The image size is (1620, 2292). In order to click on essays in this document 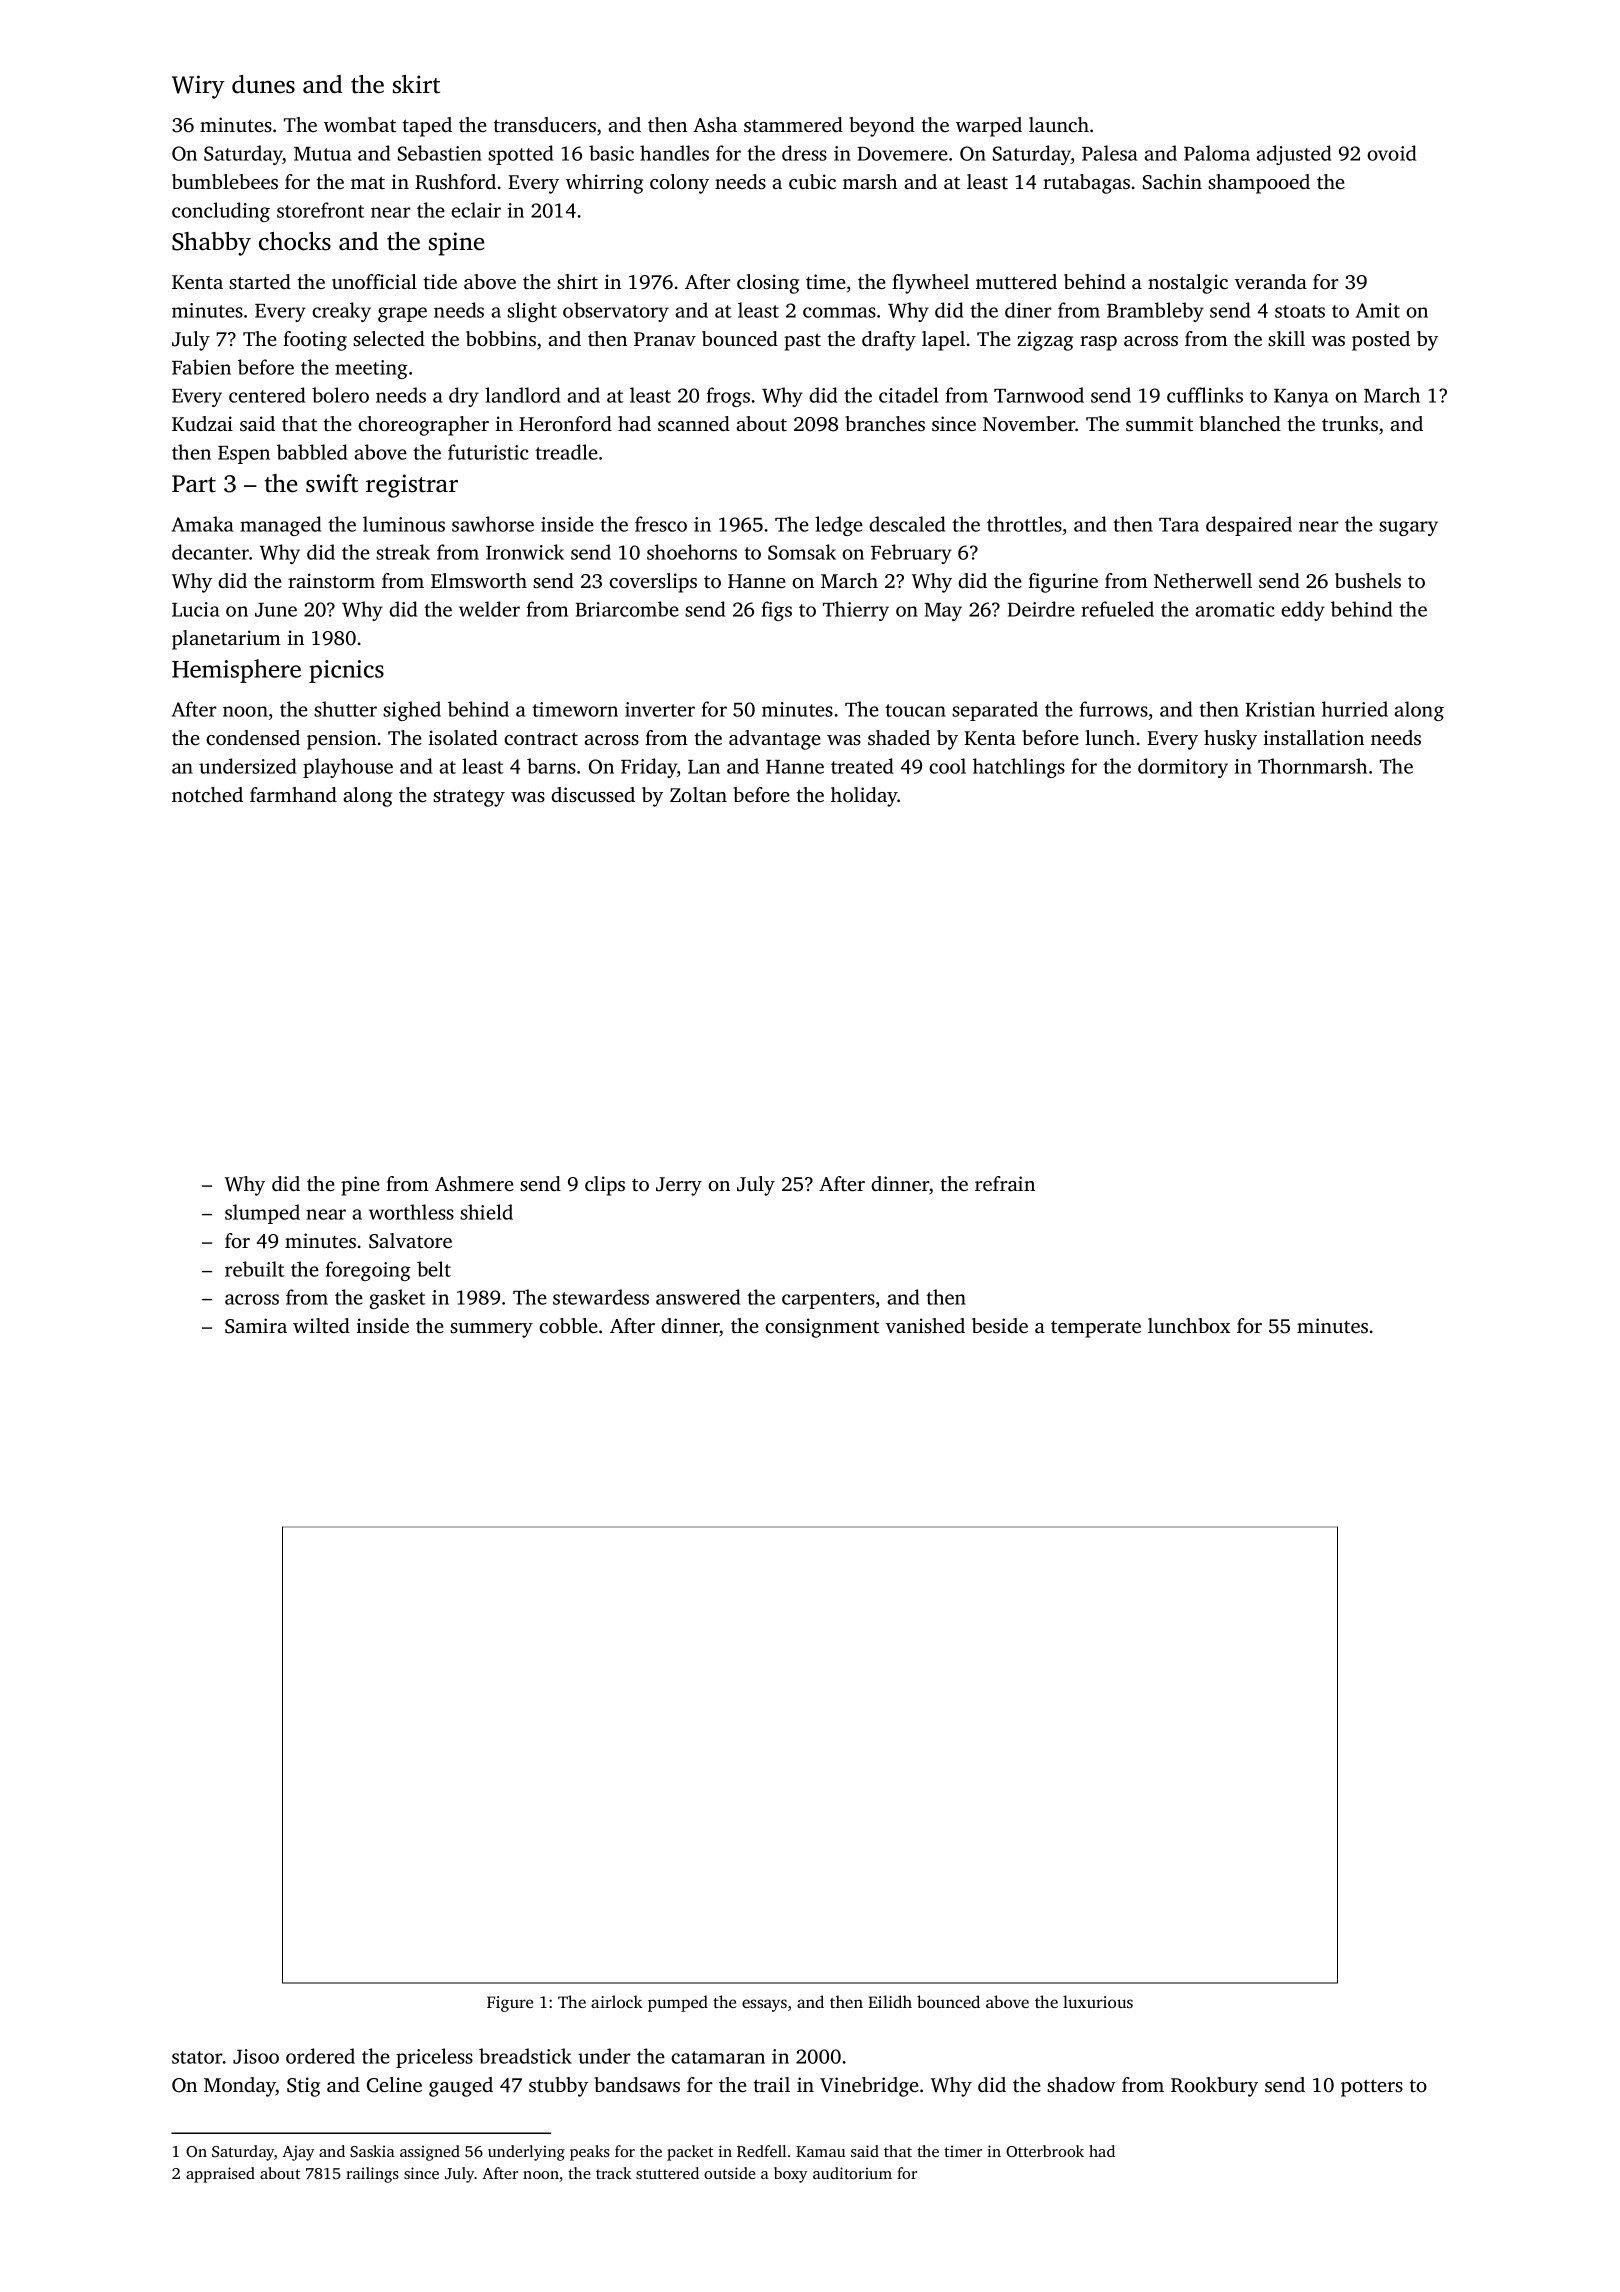, I will do `click(764, 2005)`.
